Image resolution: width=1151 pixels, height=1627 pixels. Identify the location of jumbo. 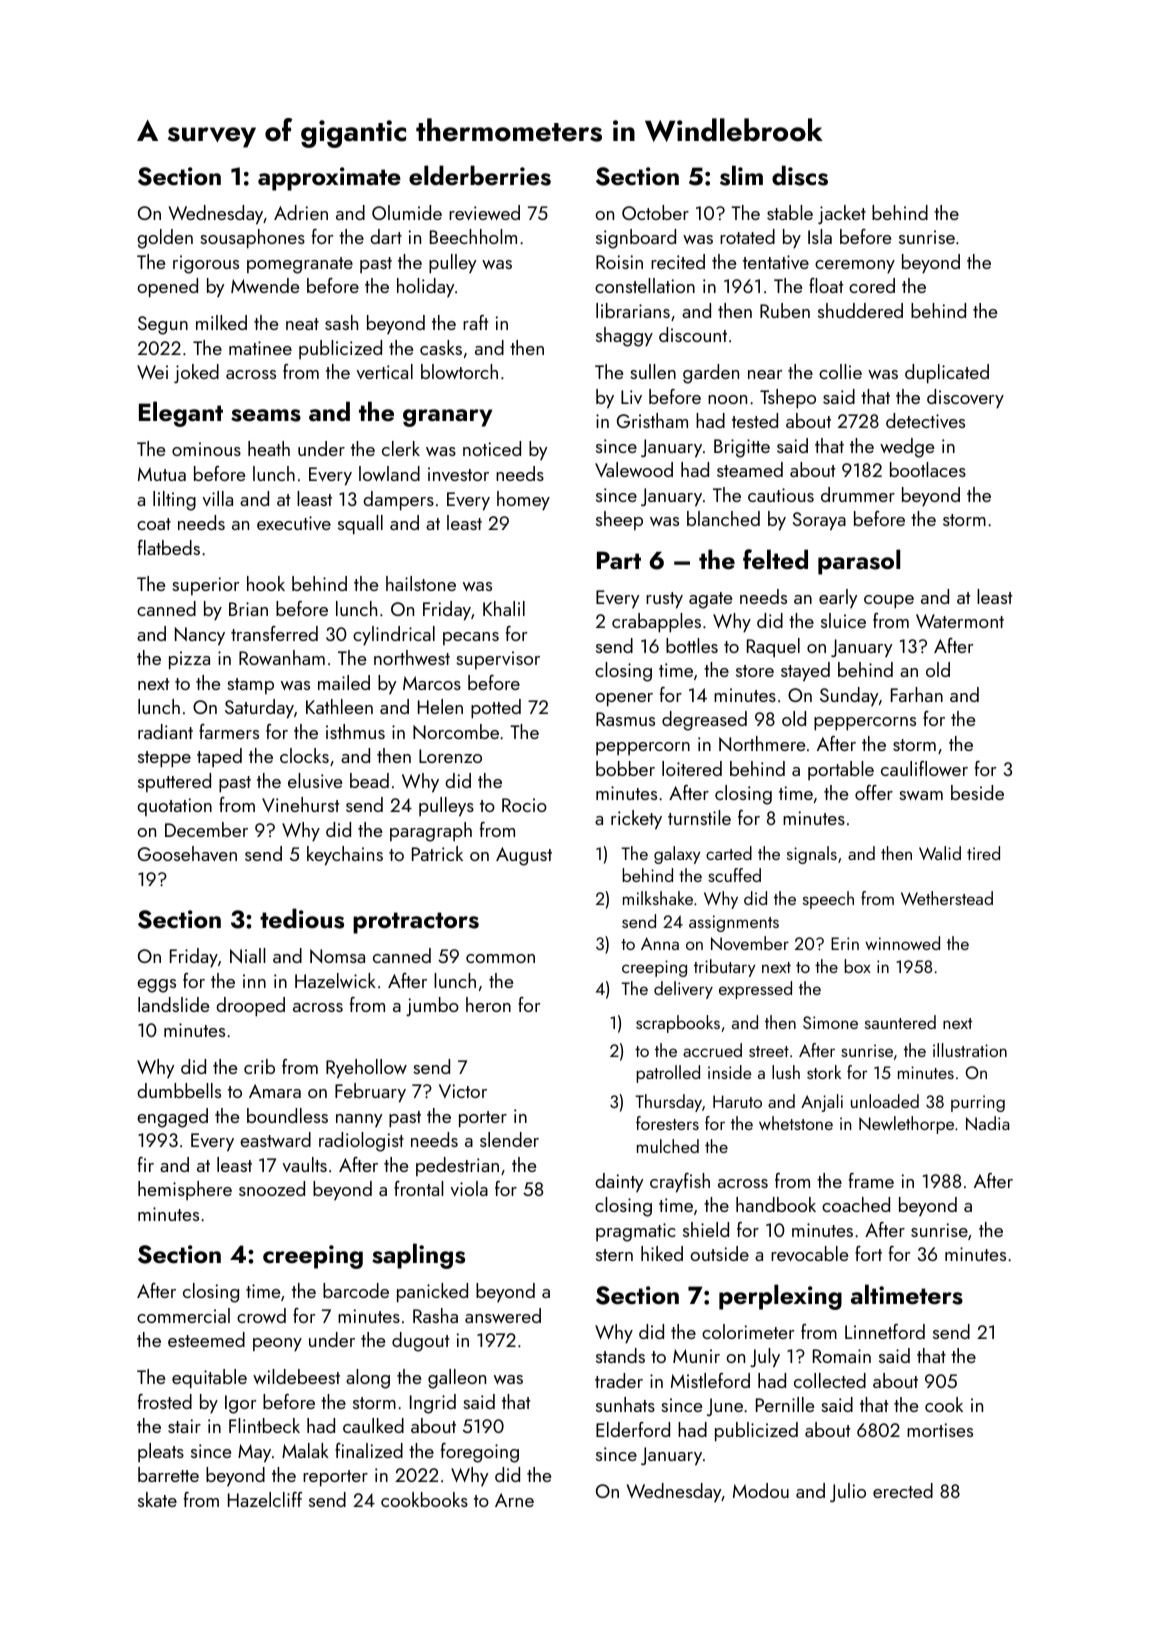
(432, 1006).
